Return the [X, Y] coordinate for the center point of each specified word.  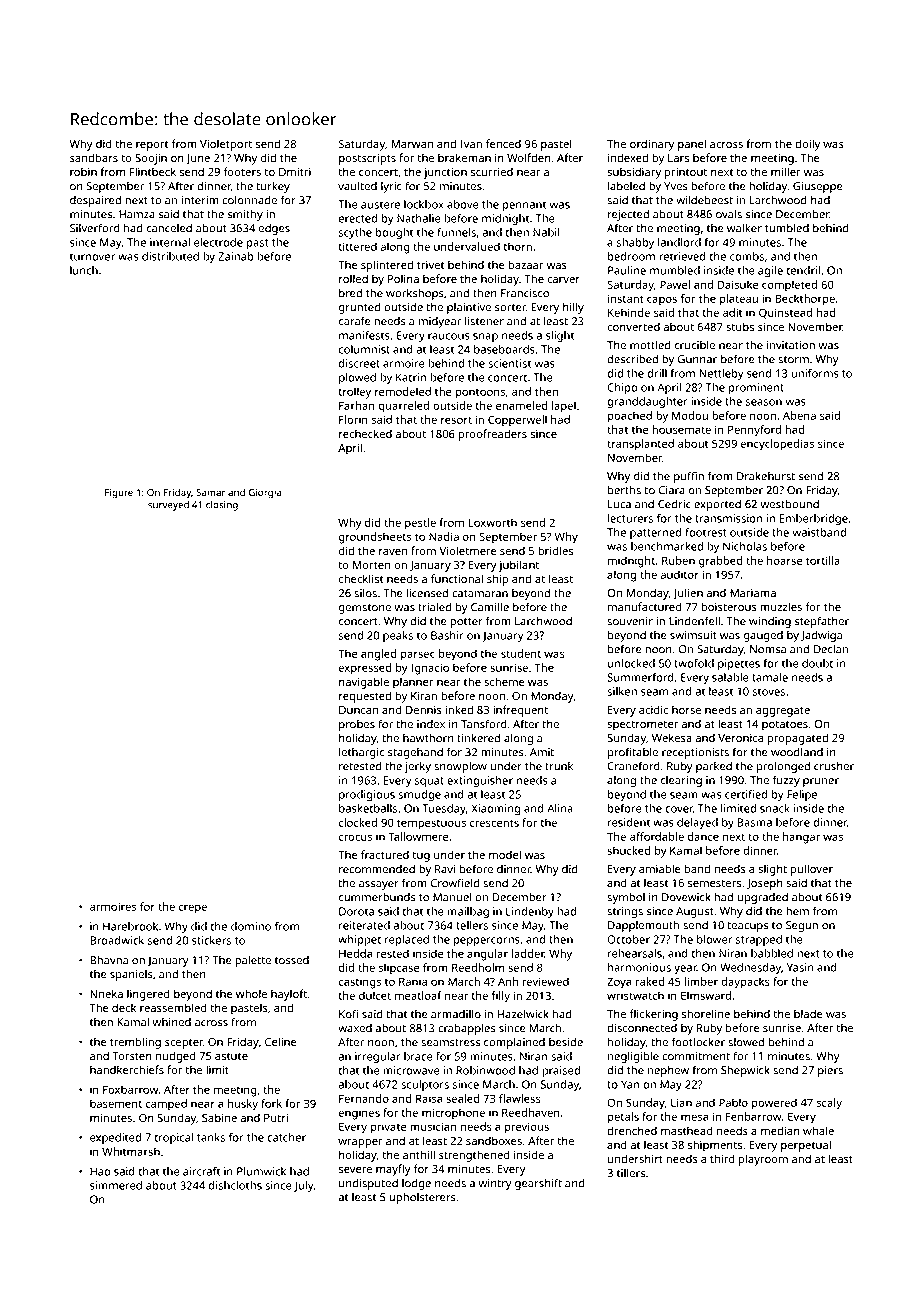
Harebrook [130, 926]
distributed [170, 256]
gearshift [538, 1184]
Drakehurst [766, 476]
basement [116, 1103]
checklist [361, 578]
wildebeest [704, 200]
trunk [559, 766]
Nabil [546, 232]
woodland [797, 752]
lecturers [630, 518]
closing [222, 506]
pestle [420, 524]
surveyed [168, 506]
